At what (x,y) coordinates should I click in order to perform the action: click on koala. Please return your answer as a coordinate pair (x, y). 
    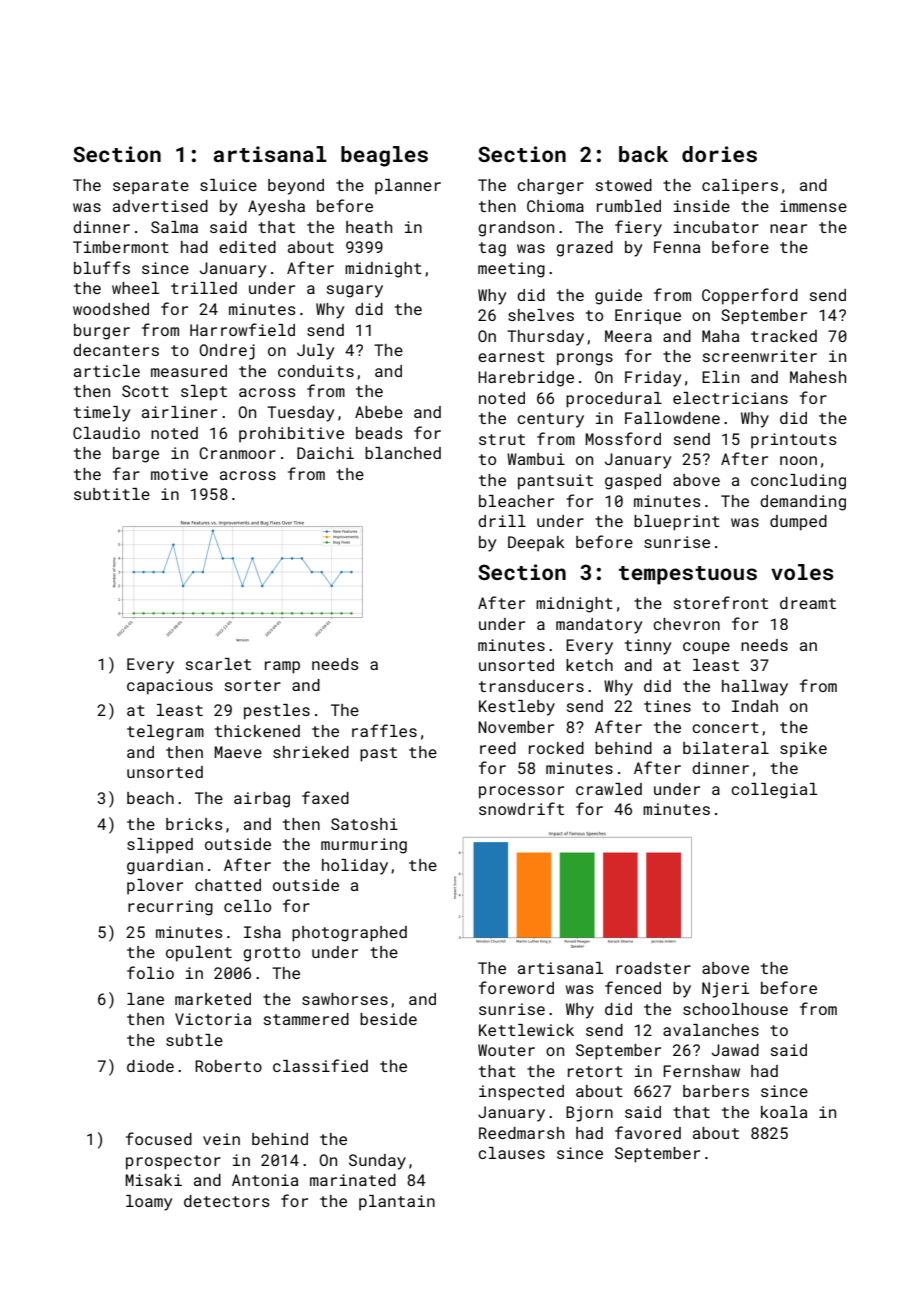
    Looking at the image, I should click on (784, 1112).
